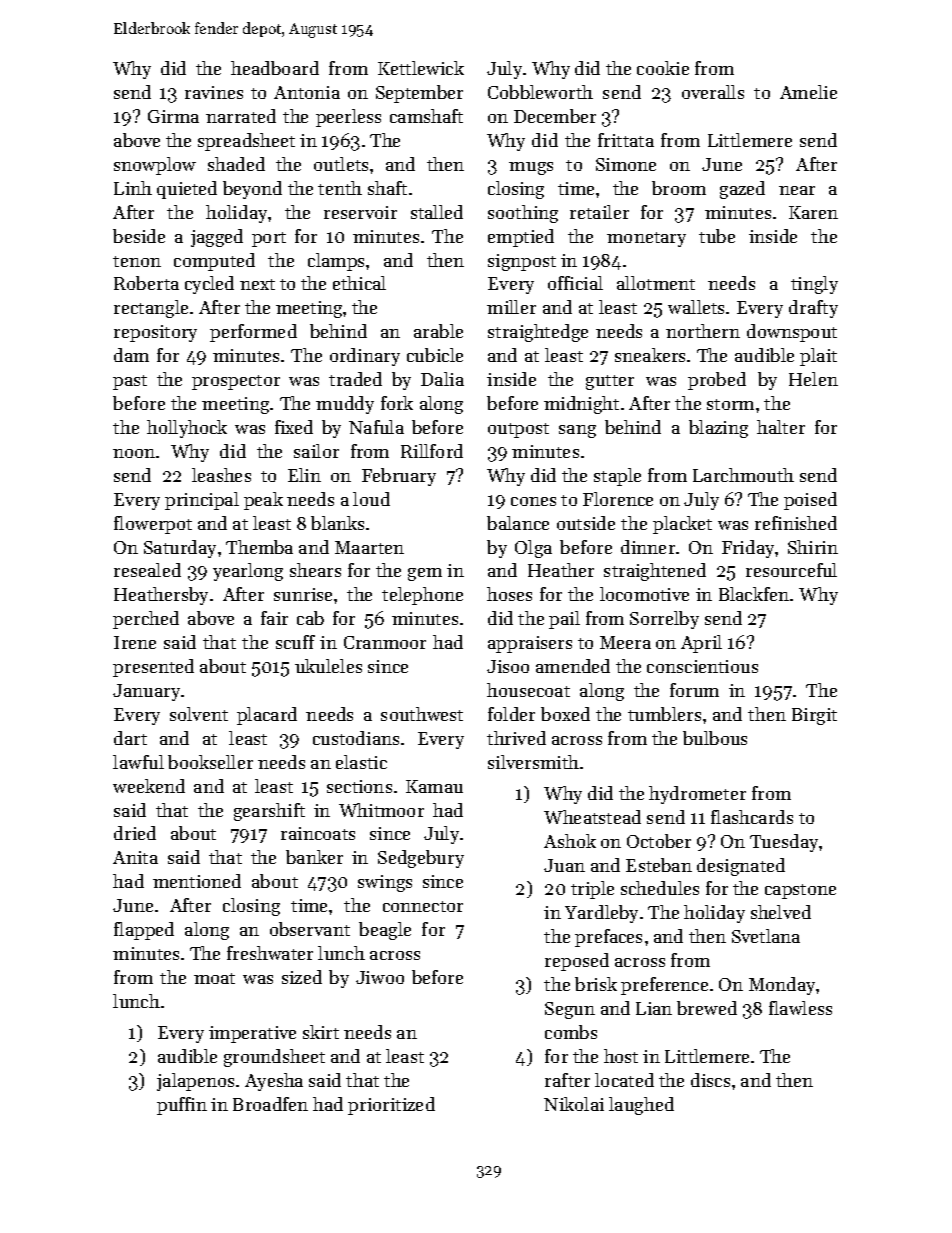 The image size is (952, 1233). Describe the element at coordinates (813, 547) in the image. I see `Shirin` at that location.
